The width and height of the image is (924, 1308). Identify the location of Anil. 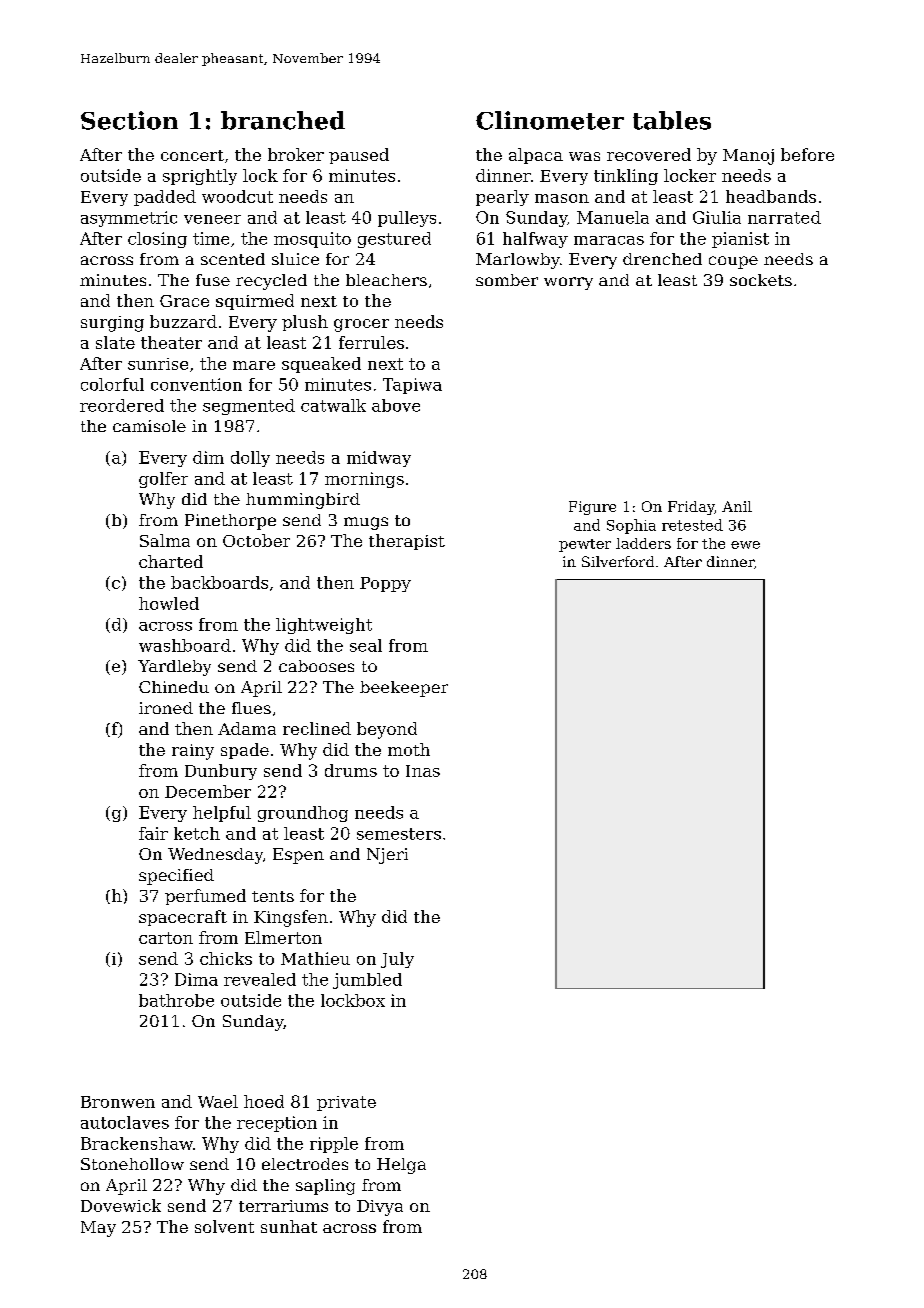
(737, 506).
